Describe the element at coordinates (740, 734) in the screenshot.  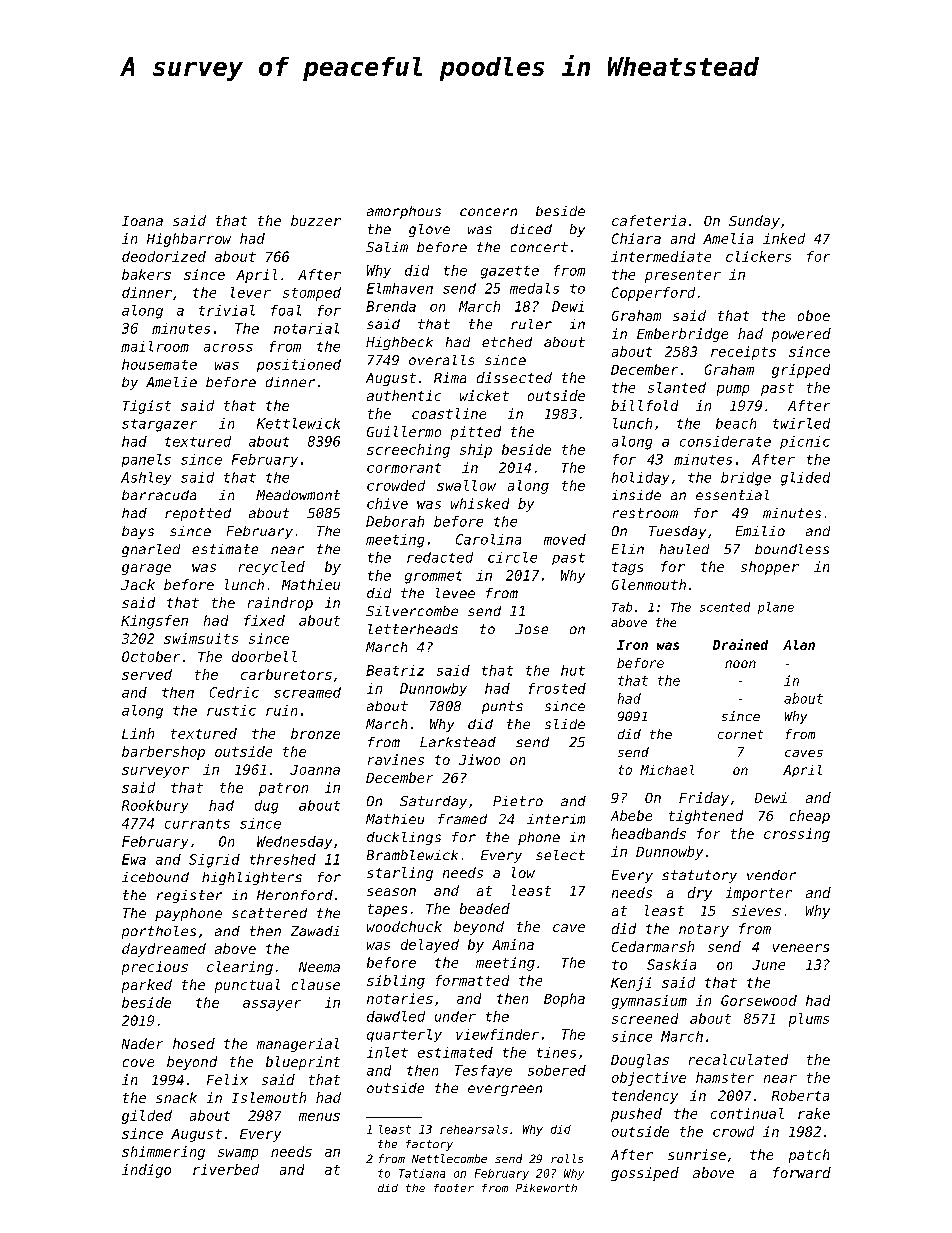
I see `cornet` at that location.
